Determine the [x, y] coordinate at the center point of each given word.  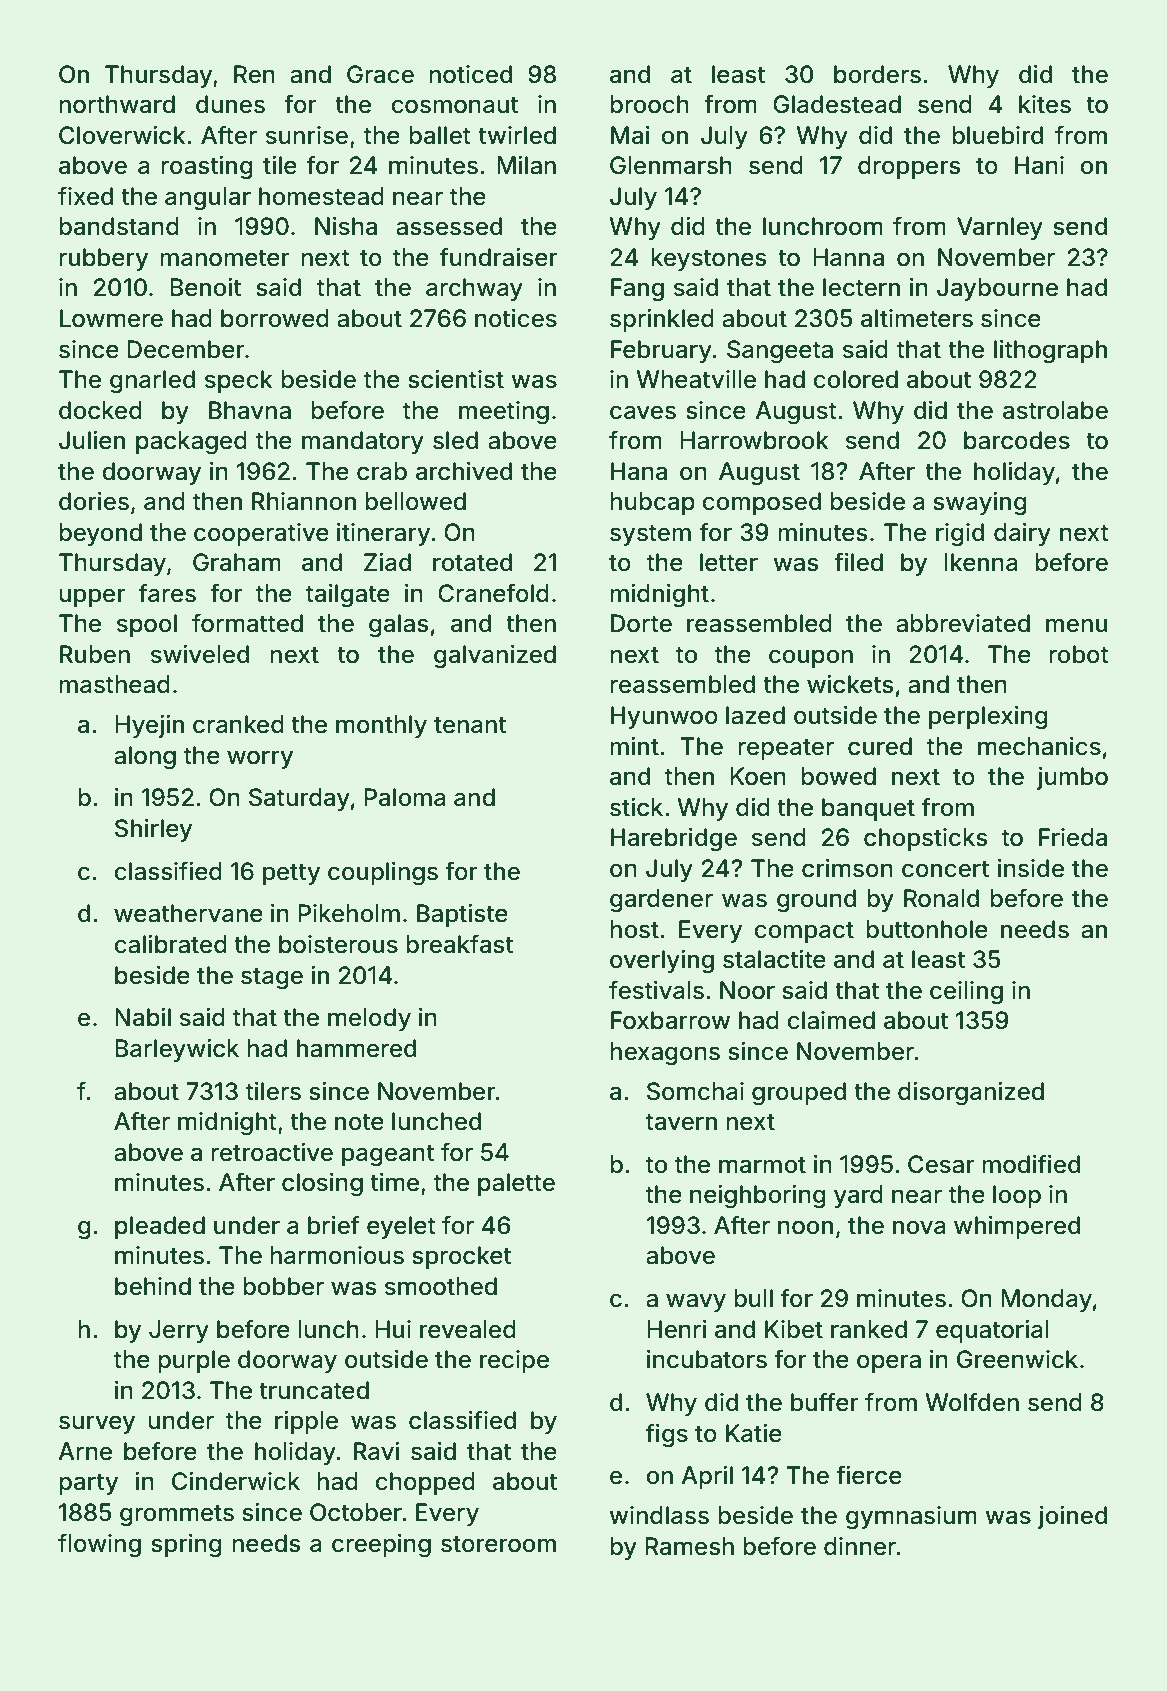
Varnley [1000, 228]
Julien [92, 440]
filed [858, 562]
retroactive [272, 1152]
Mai [630, 135]
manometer [224, 258]
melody [369, 1019]
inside [1031, 868]
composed [761, 503]
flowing [99, 1545]
